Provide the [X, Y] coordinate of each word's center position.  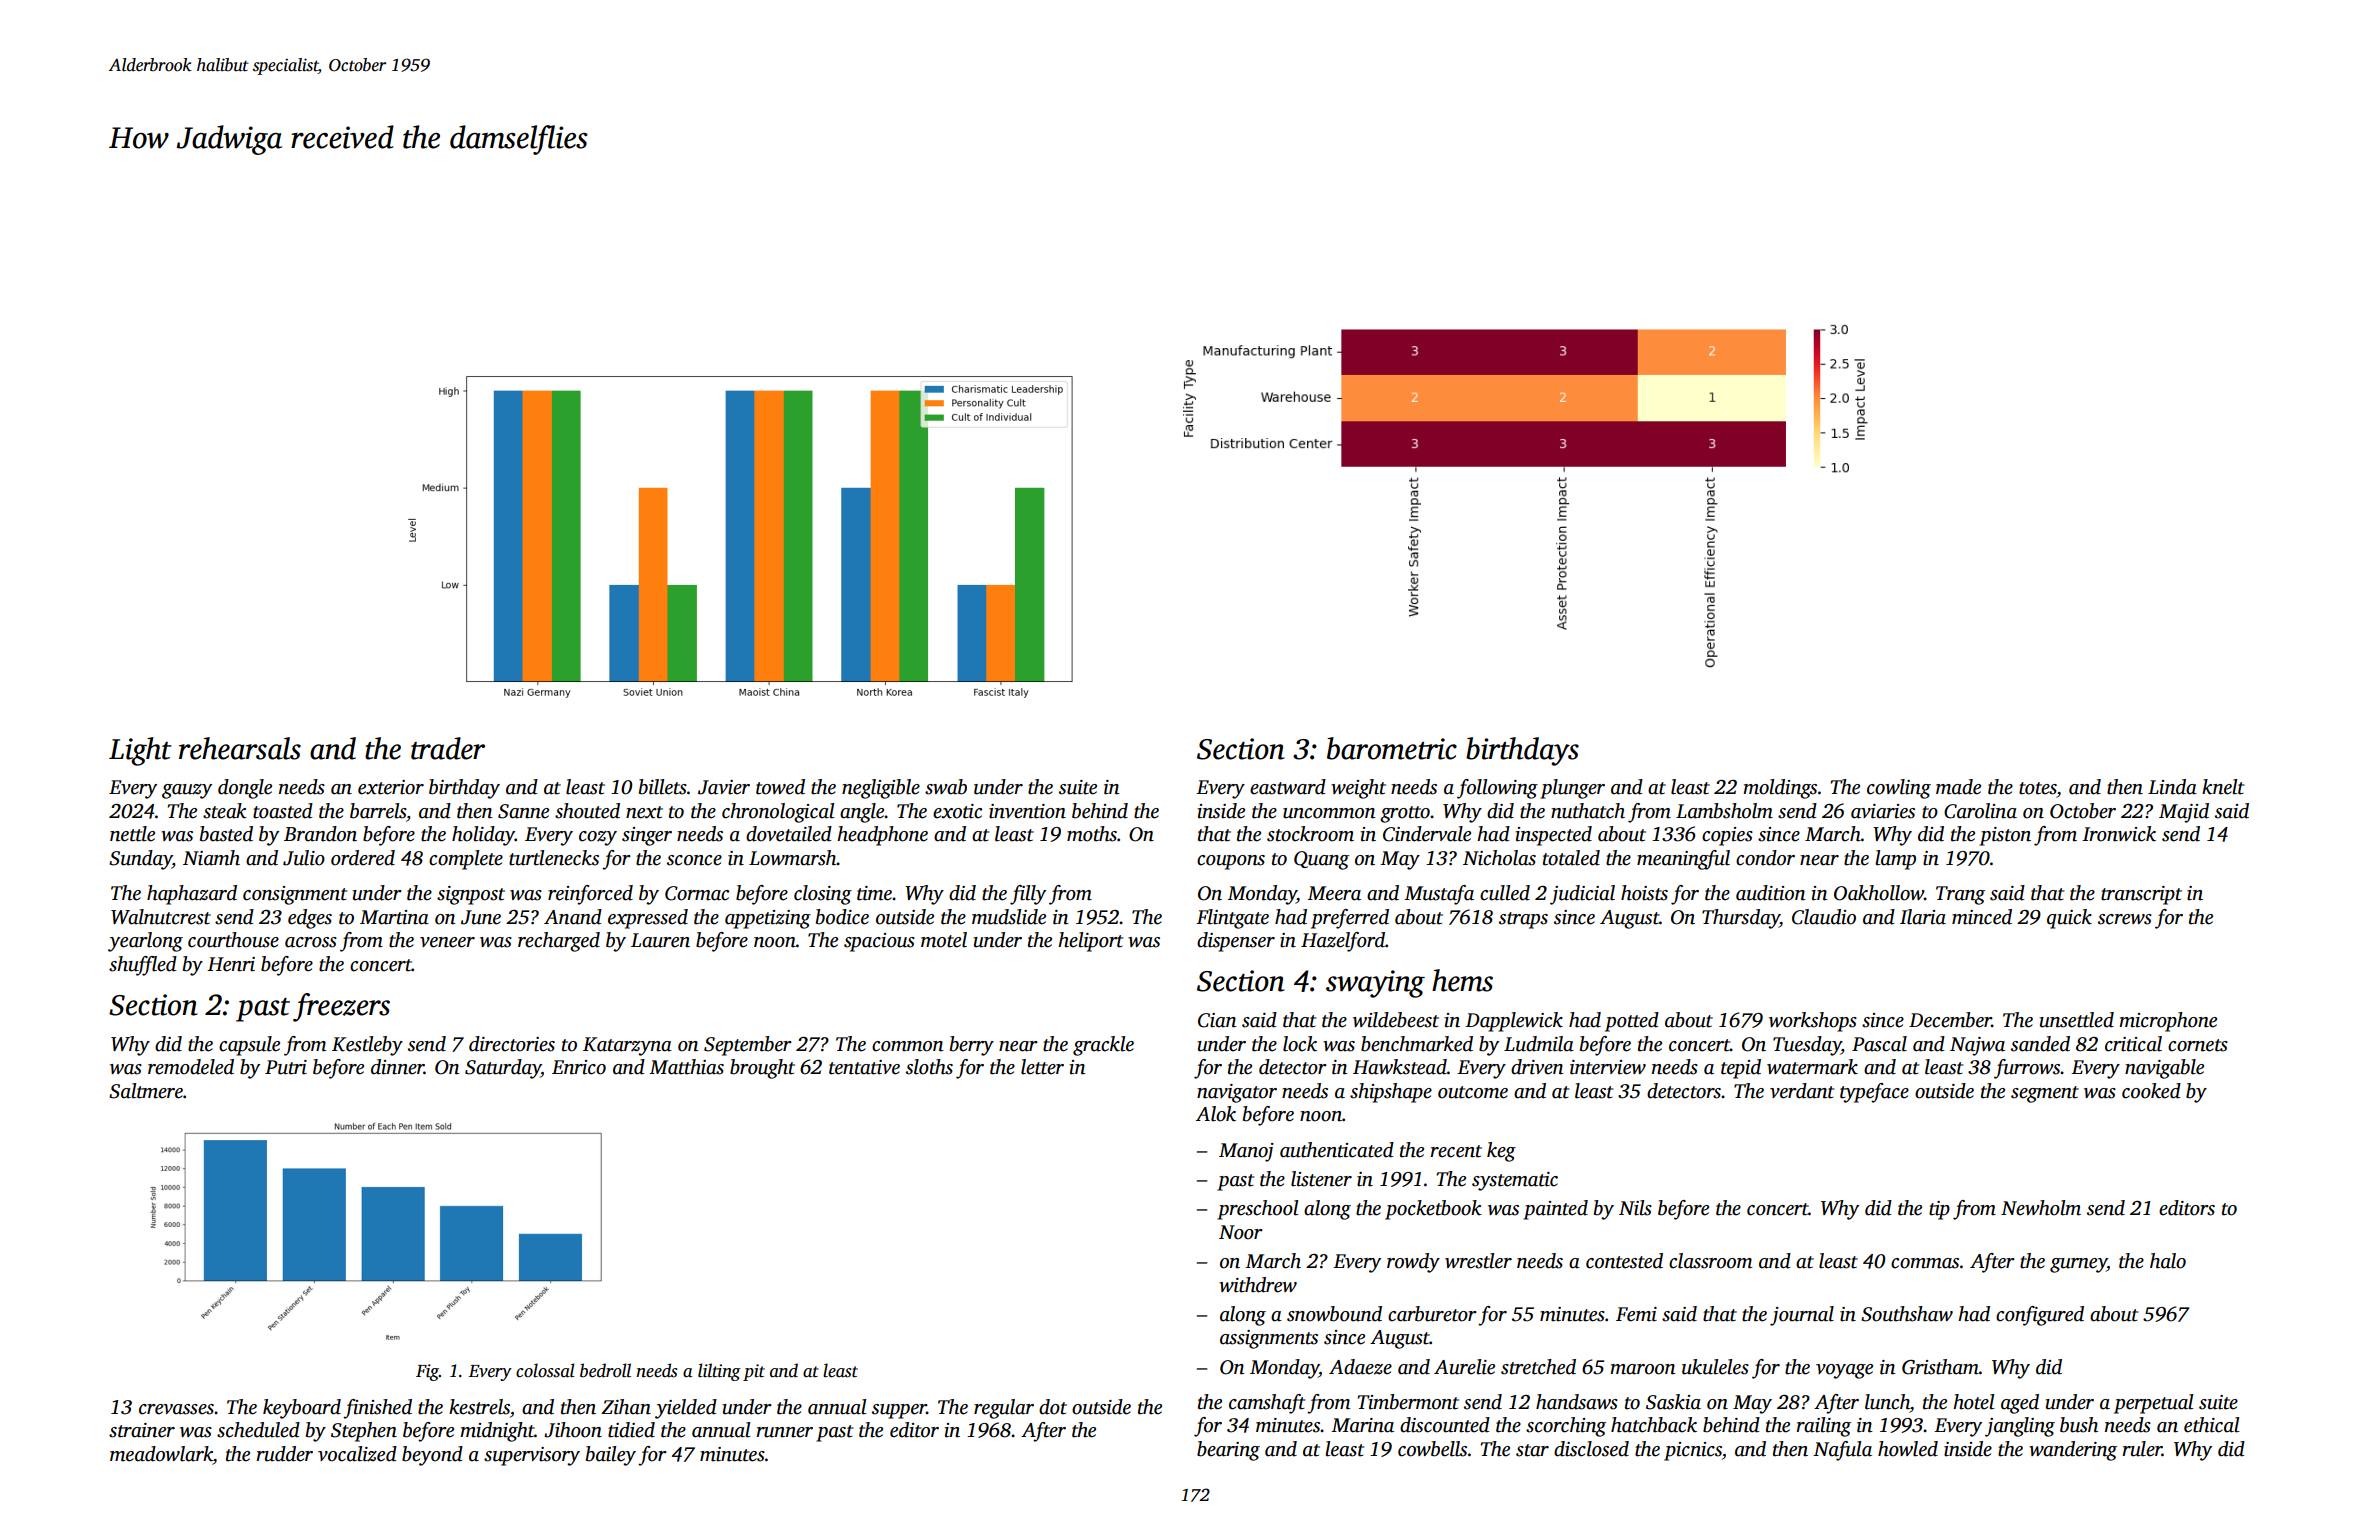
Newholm [2041, 1208]
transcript [2141, 895]
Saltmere [146, 1091]
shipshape [1391, 1093]
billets [663, 787]
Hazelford [1343, 942]
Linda [2172, 787]
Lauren [660, 940]
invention [1027, 811]
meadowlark [161, 1454]
